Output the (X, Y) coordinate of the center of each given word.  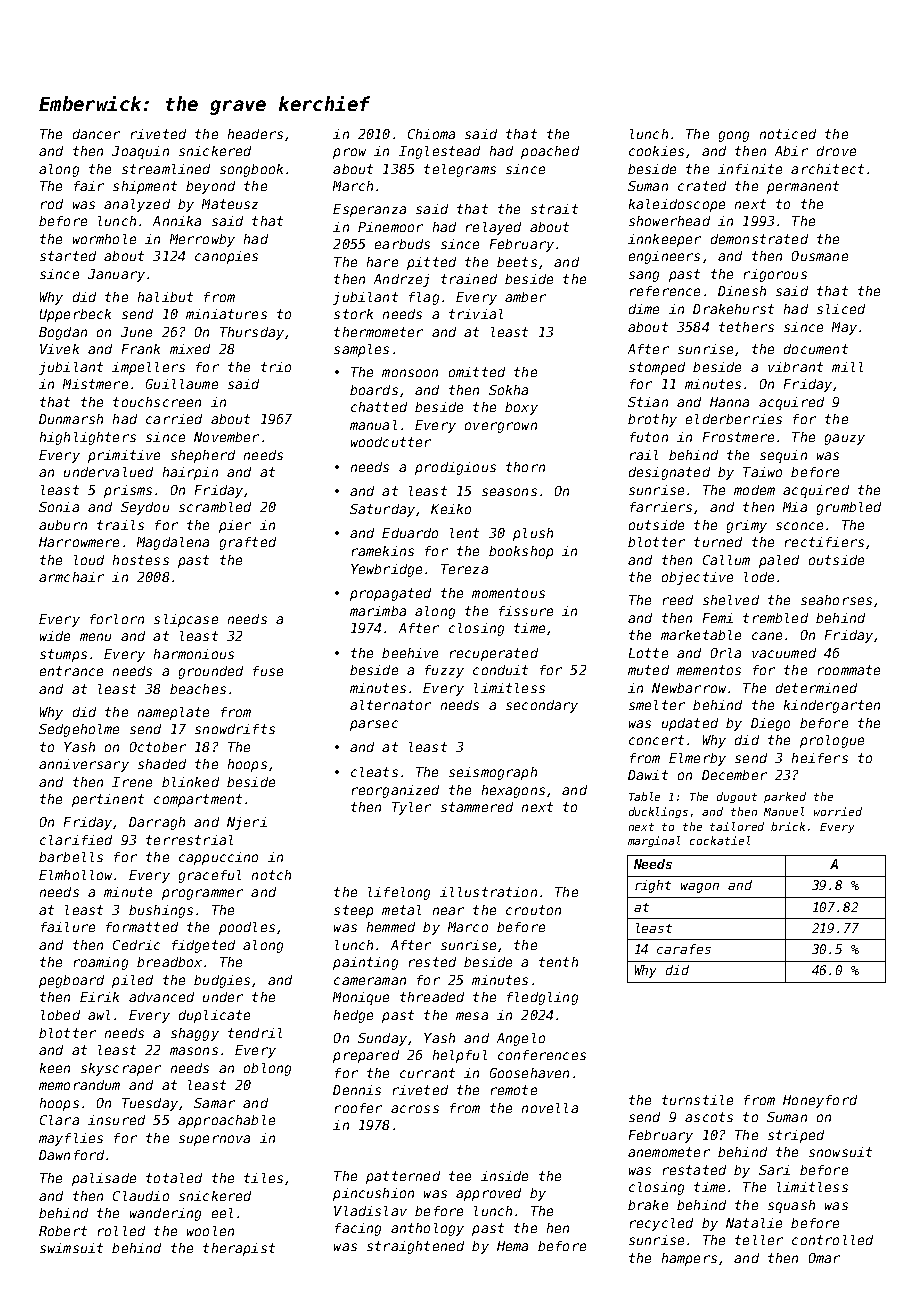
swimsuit (71, 1248)
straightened (415, 1247)
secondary (542, 706)
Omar (824, 1258)
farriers (661, 507)
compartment (198, 800)
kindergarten (832, 706)
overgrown (501, 427)
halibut (165, 297)
